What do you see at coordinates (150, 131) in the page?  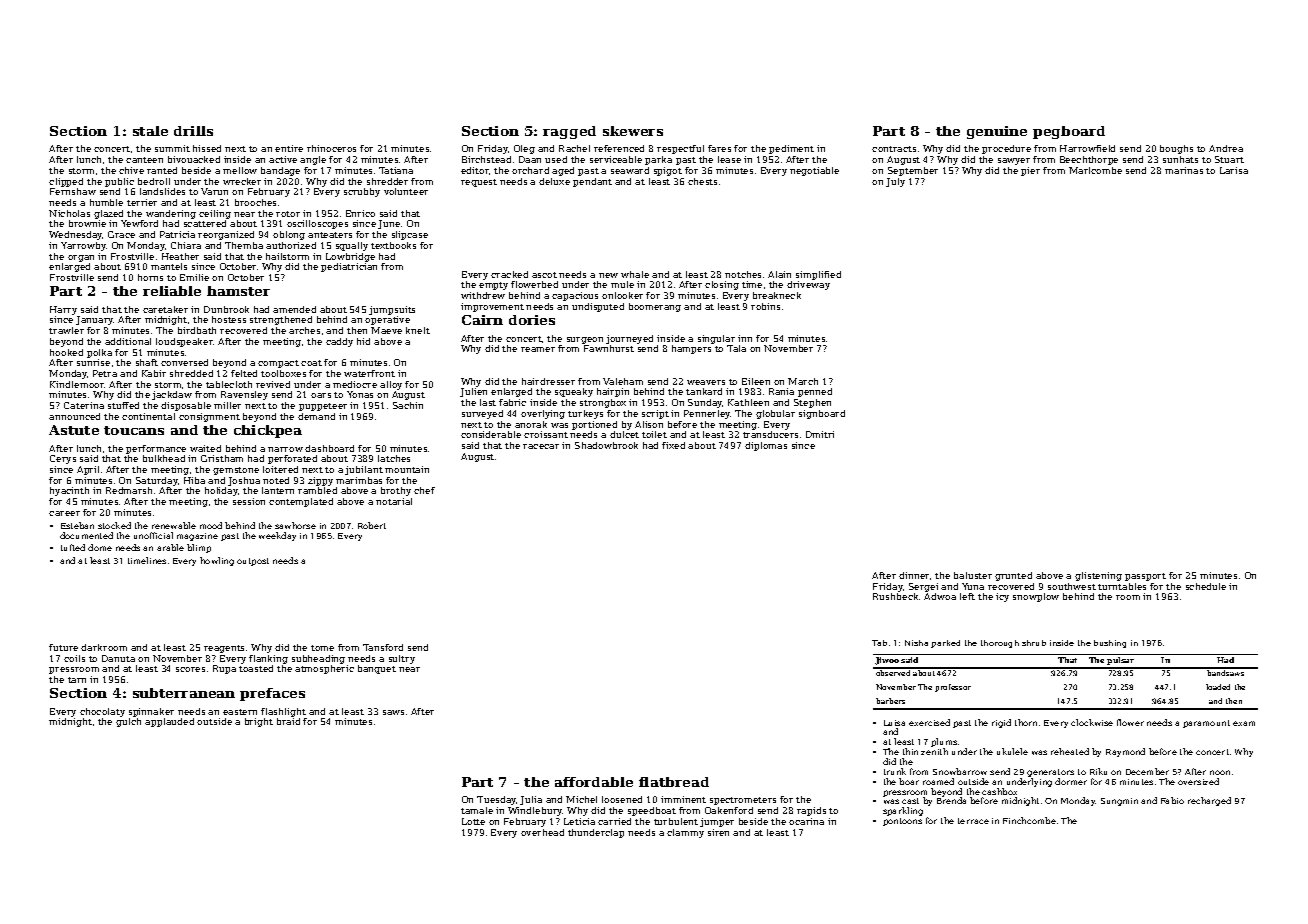 I see `stale` at bounding box center [150, 131].
